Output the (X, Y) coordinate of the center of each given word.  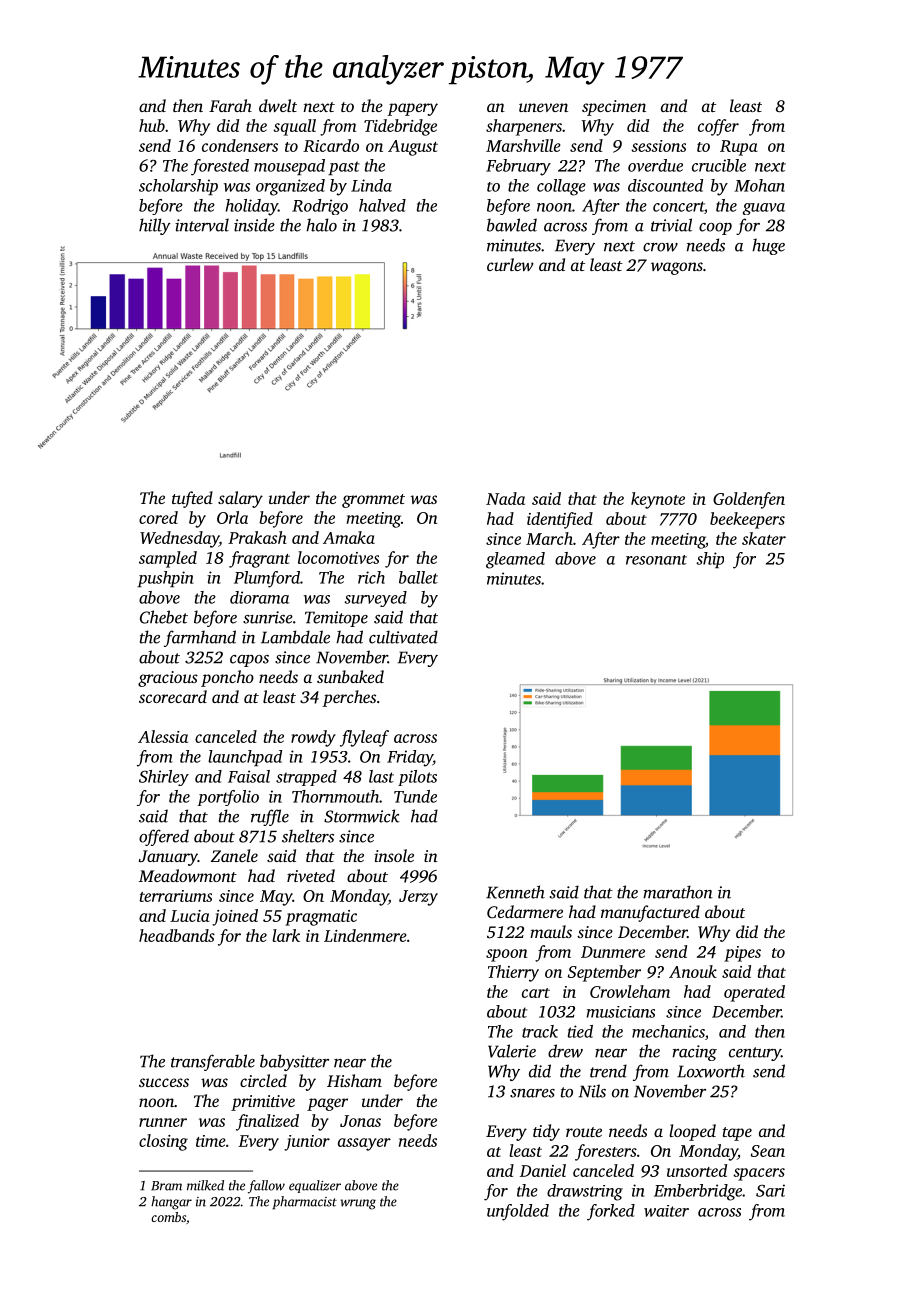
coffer (718, 127)
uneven (543, 107)
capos (249, 661)
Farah (230, 105)
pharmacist (304, 1202)
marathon (678, 892)
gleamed (515, 560)
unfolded (518, 1212)
